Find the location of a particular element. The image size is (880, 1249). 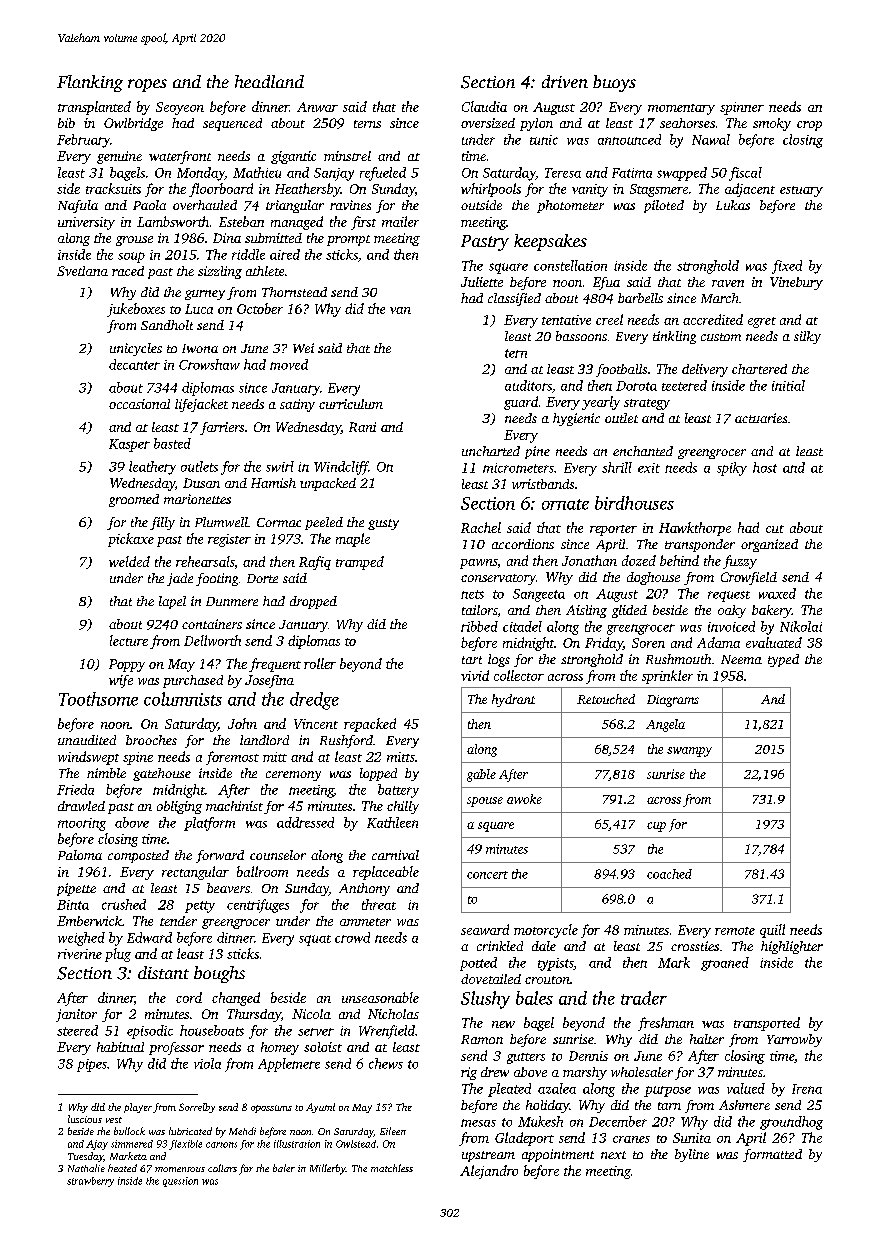

Windcliff is located at coordinates (341, 468).
